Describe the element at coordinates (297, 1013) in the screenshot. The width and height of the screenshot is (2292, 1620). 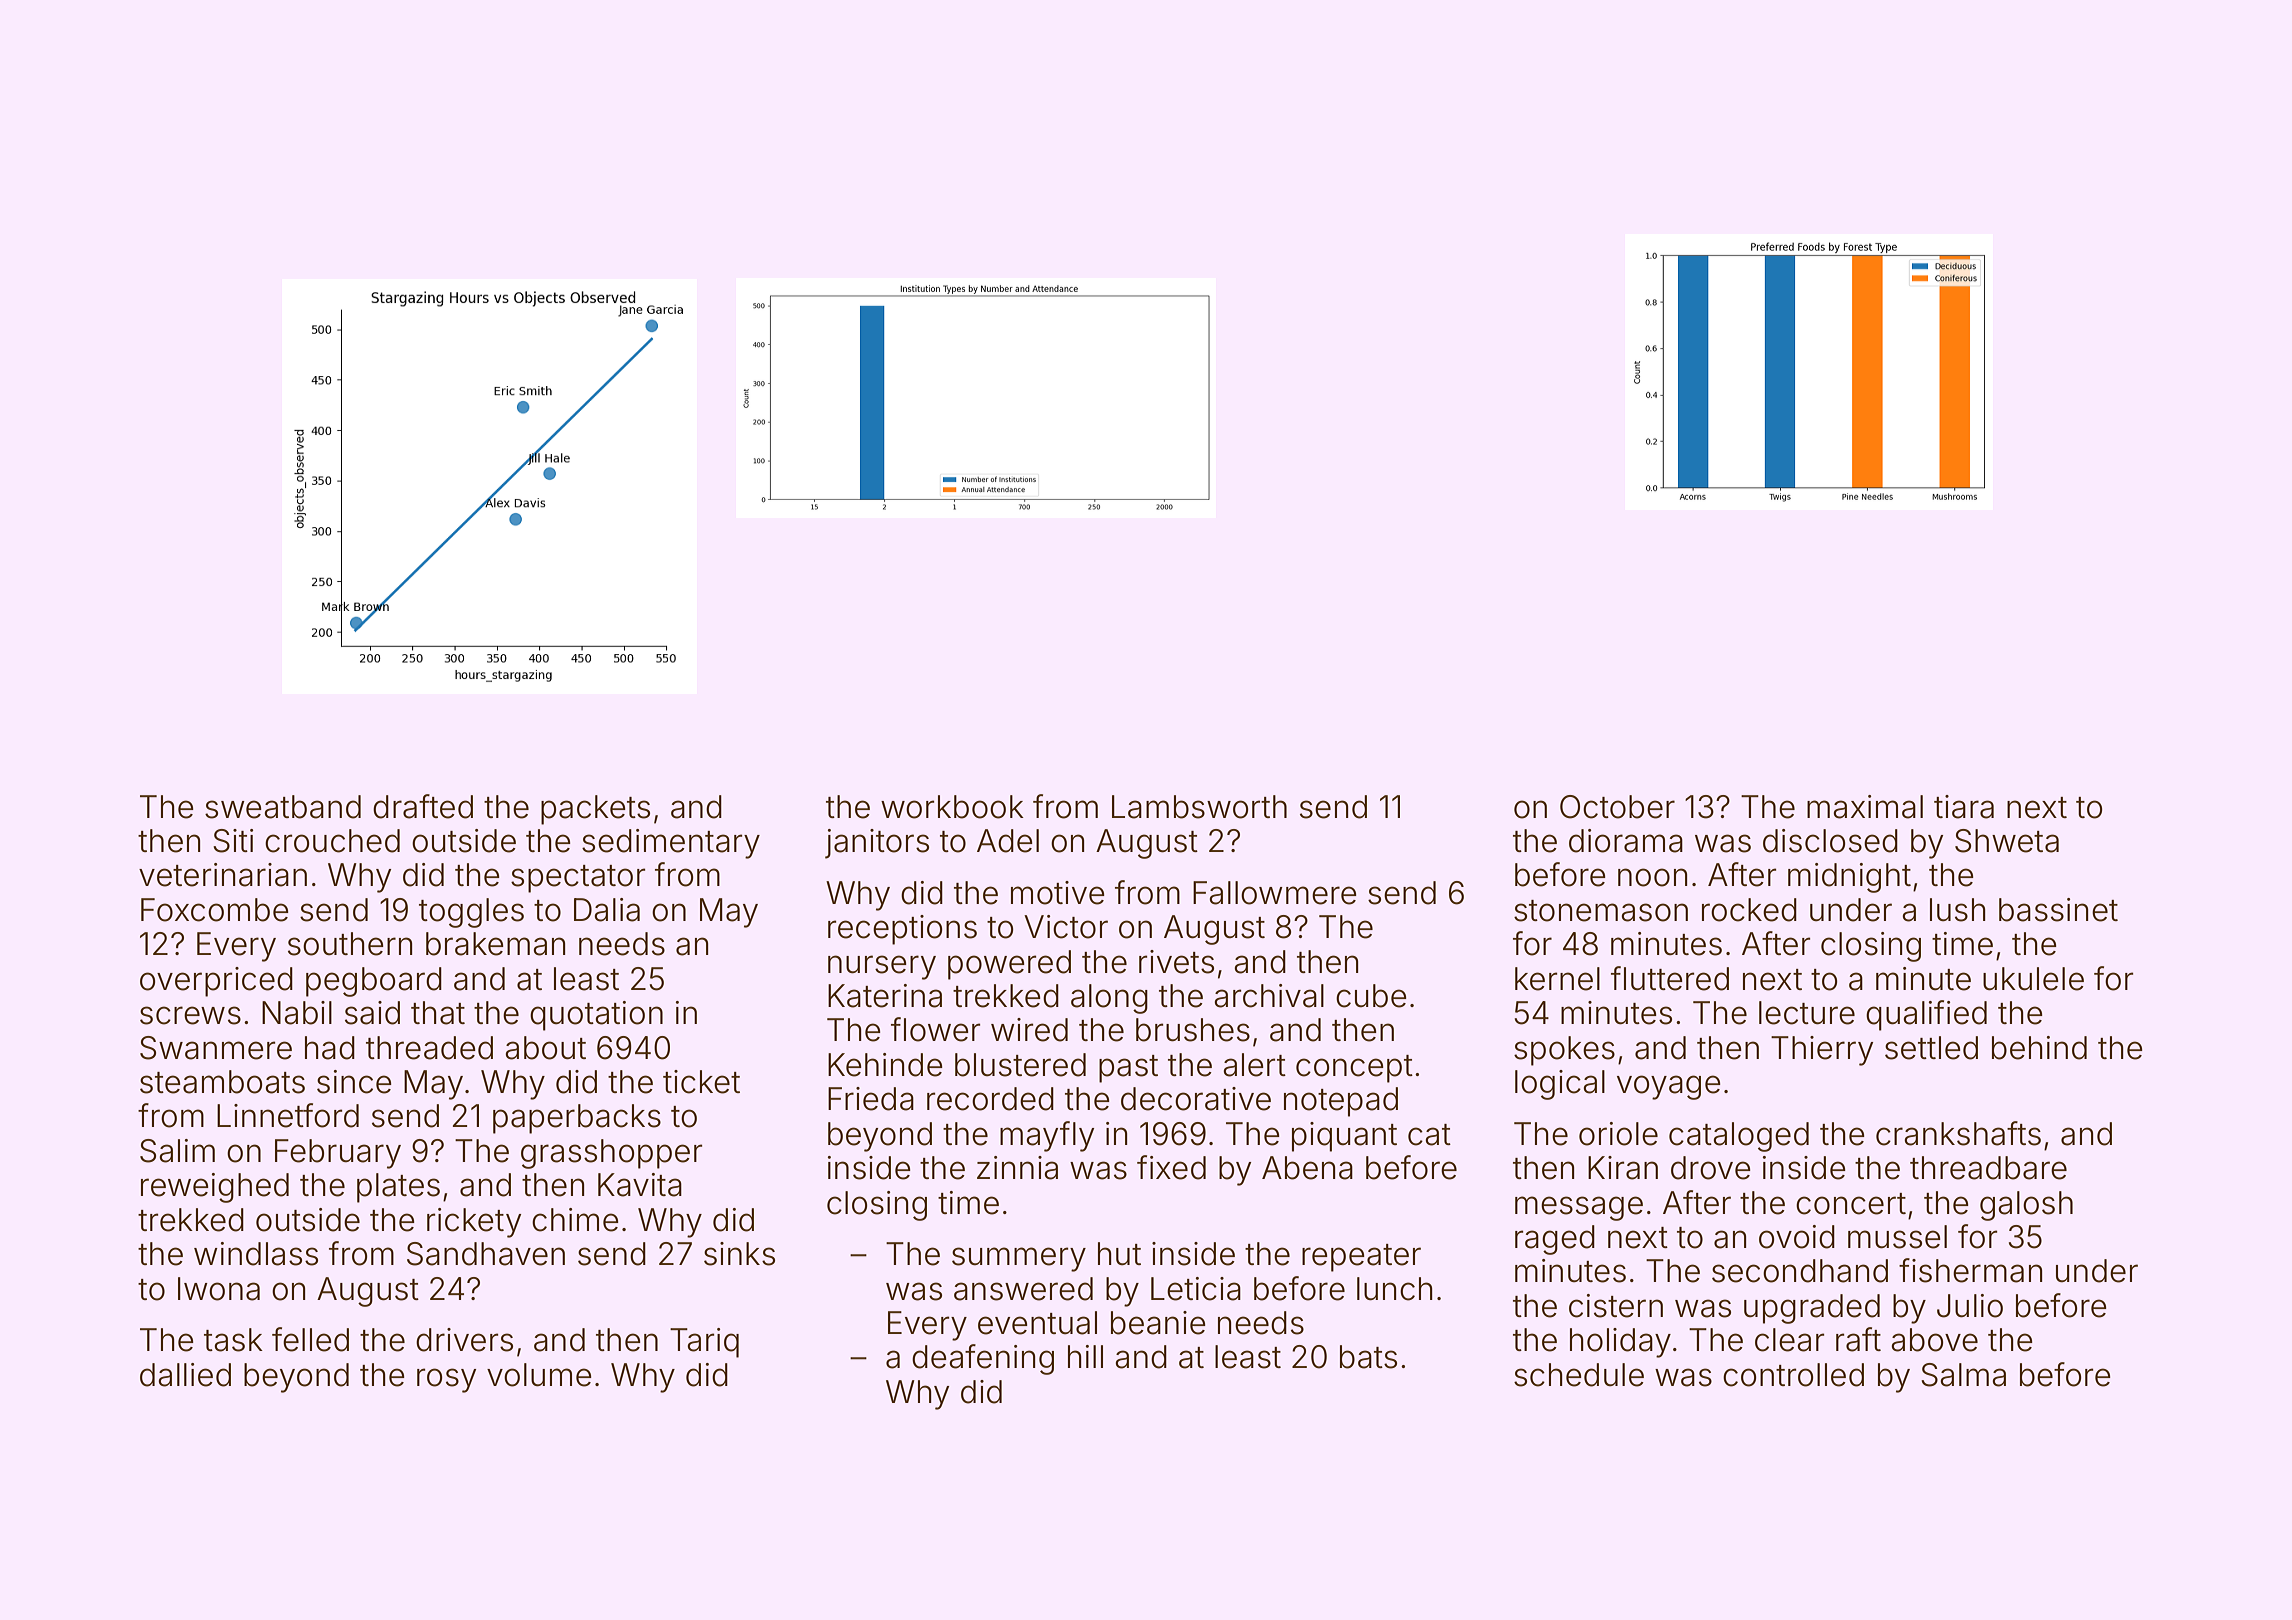
I see `Nabil` at that location.
